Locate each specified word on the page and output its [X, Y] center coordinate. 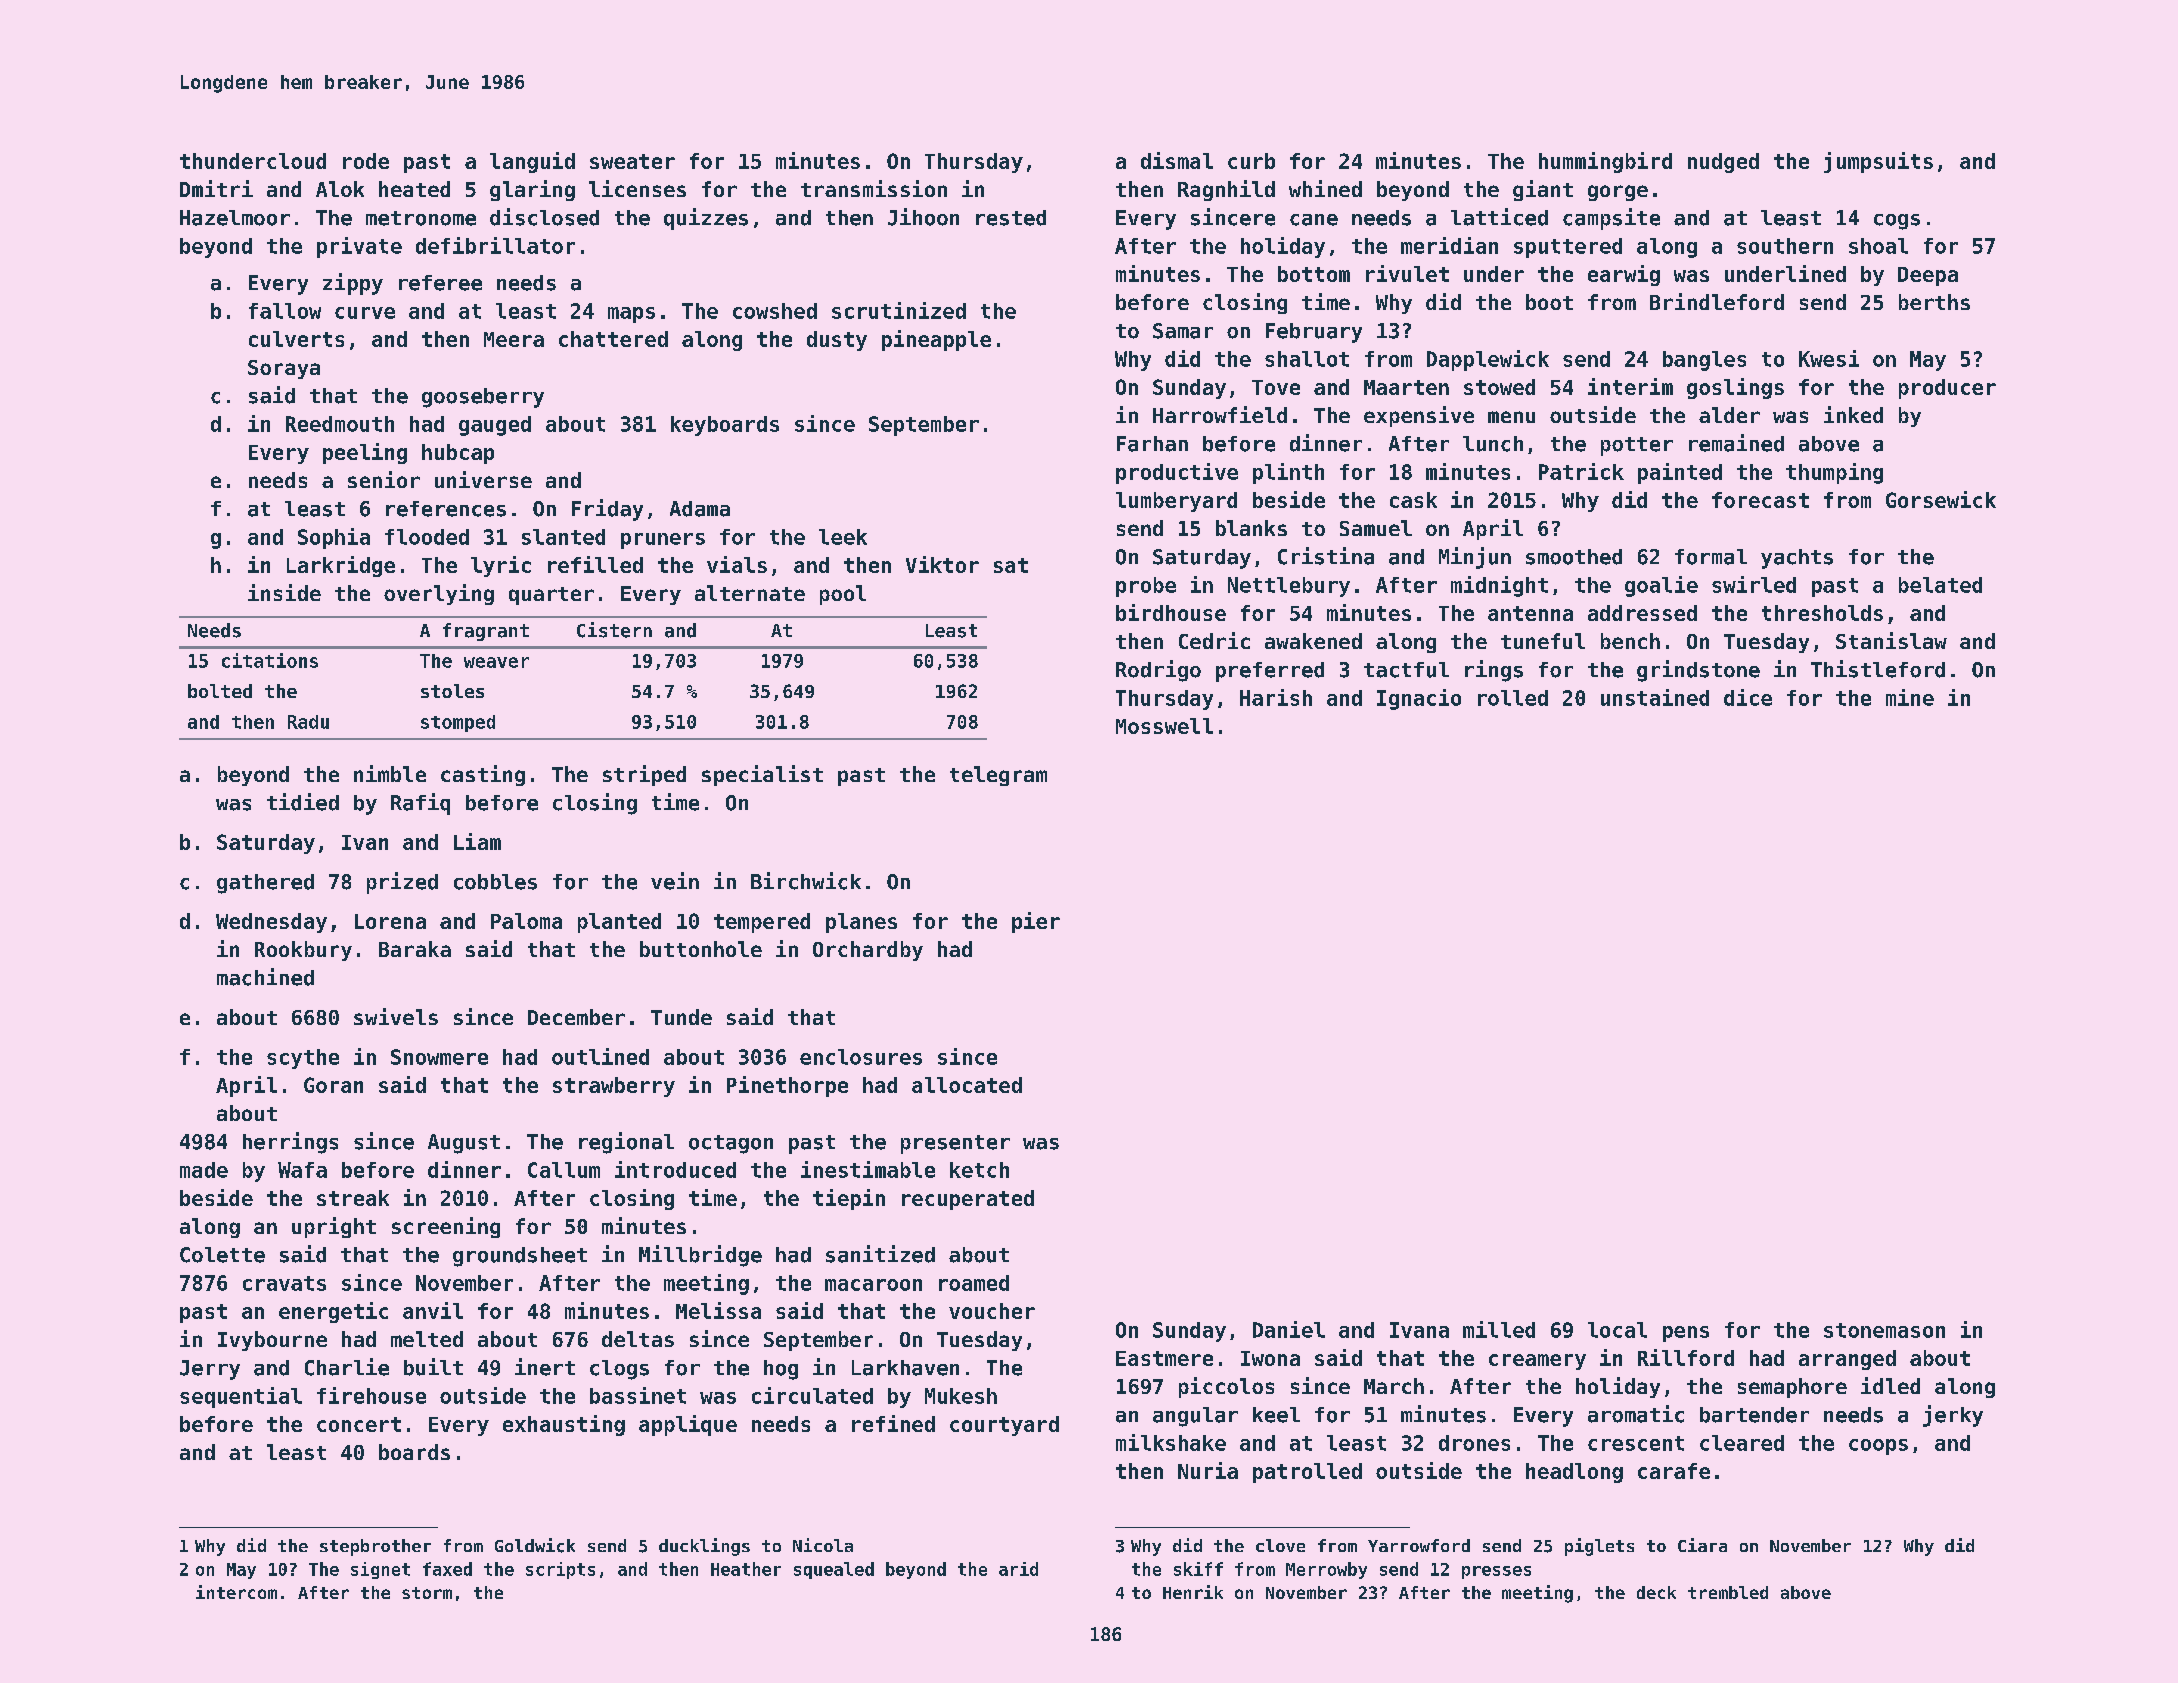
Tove [1276, 387]
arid [1018, 1569]
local [1617, 1330]
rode [366, 161]
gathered [265, 884]
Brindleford [1717, 301]
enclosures [861, 1057]
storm [427, 1593]
